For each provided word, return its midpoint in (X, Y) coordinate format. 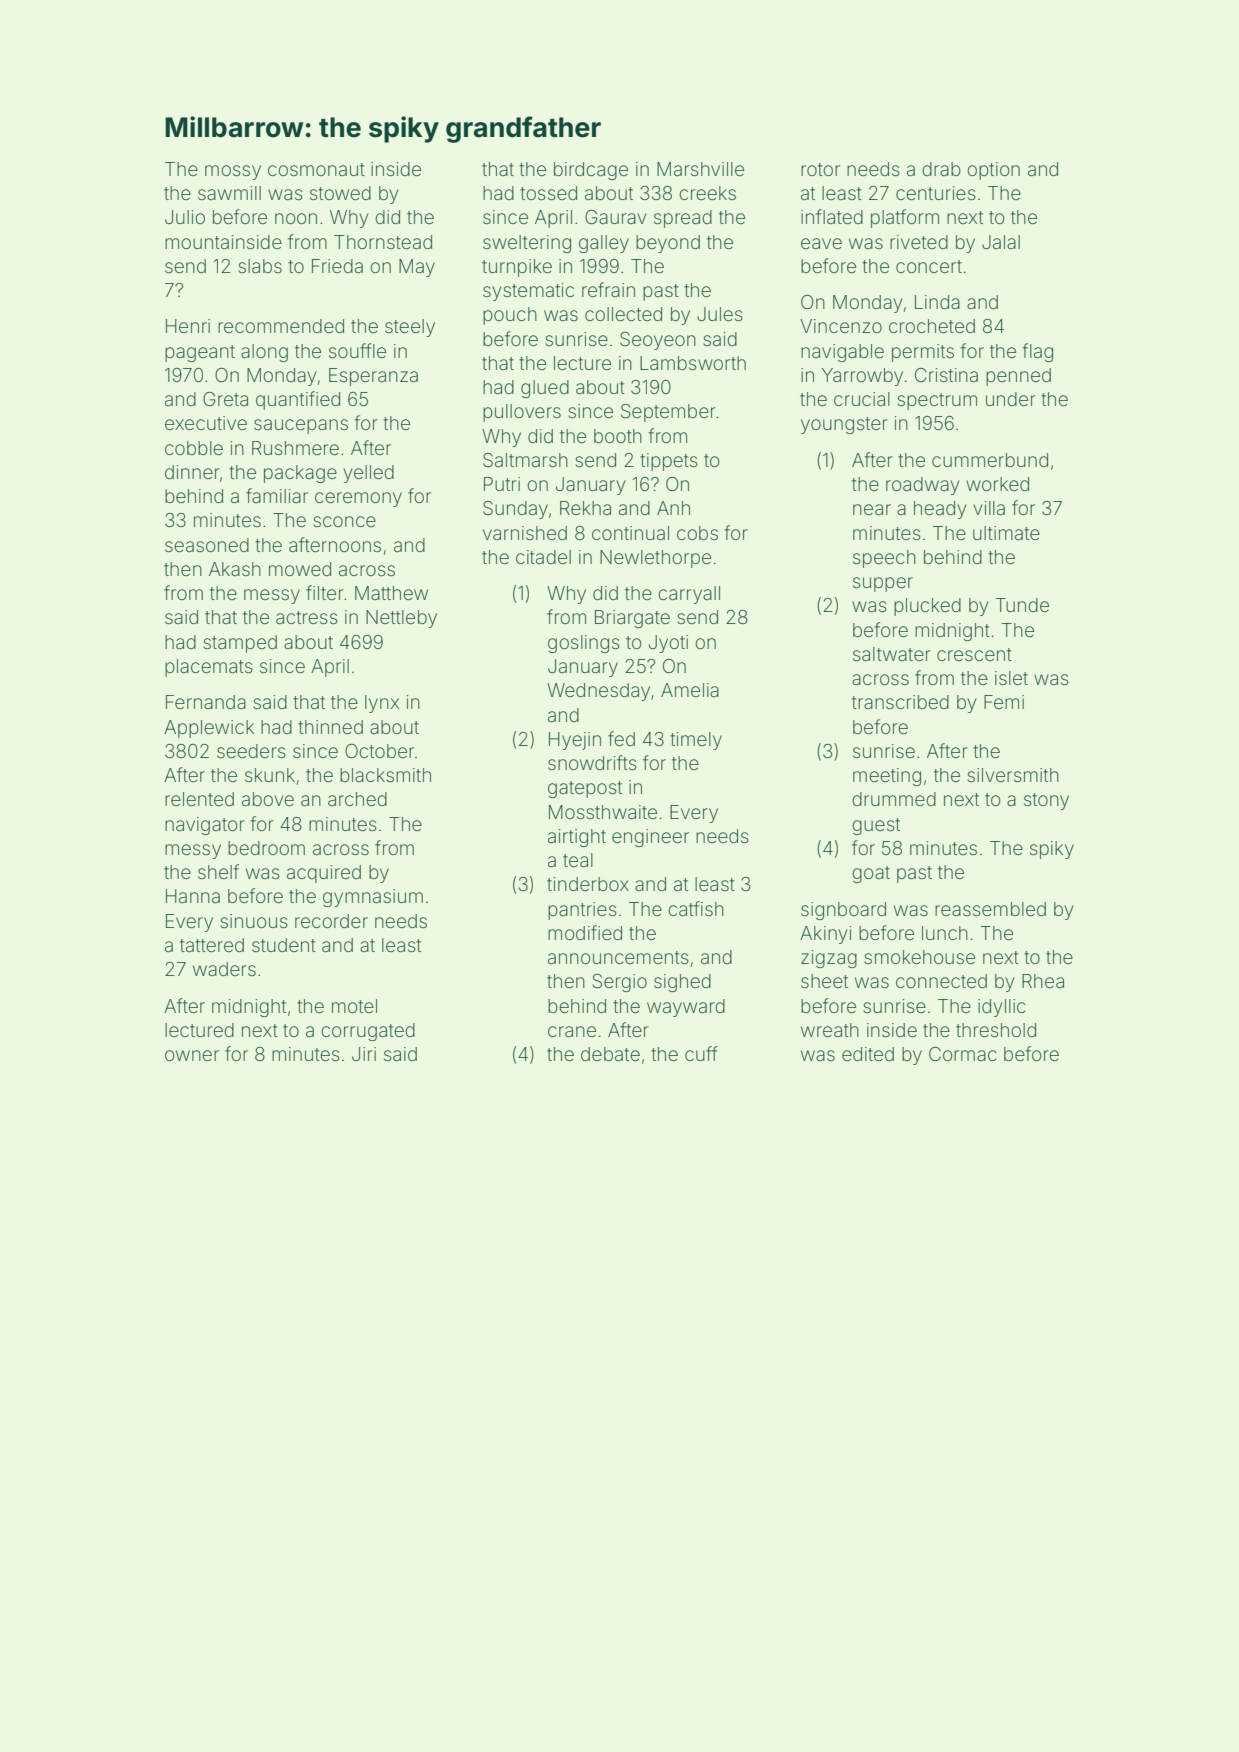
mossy (233, 172)
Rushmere (295, 448)
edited (868, 1054)
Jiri (364, 1054)
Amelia (690, 690)
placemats (209, 668)
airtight (577, 838)
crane (572, 1031)
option (993, 171)
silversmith (1013, 775)
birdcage (591, 171)
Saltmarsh (525, 460)
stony (1046, 801)
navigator (205, 826)
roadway (922, 486)
